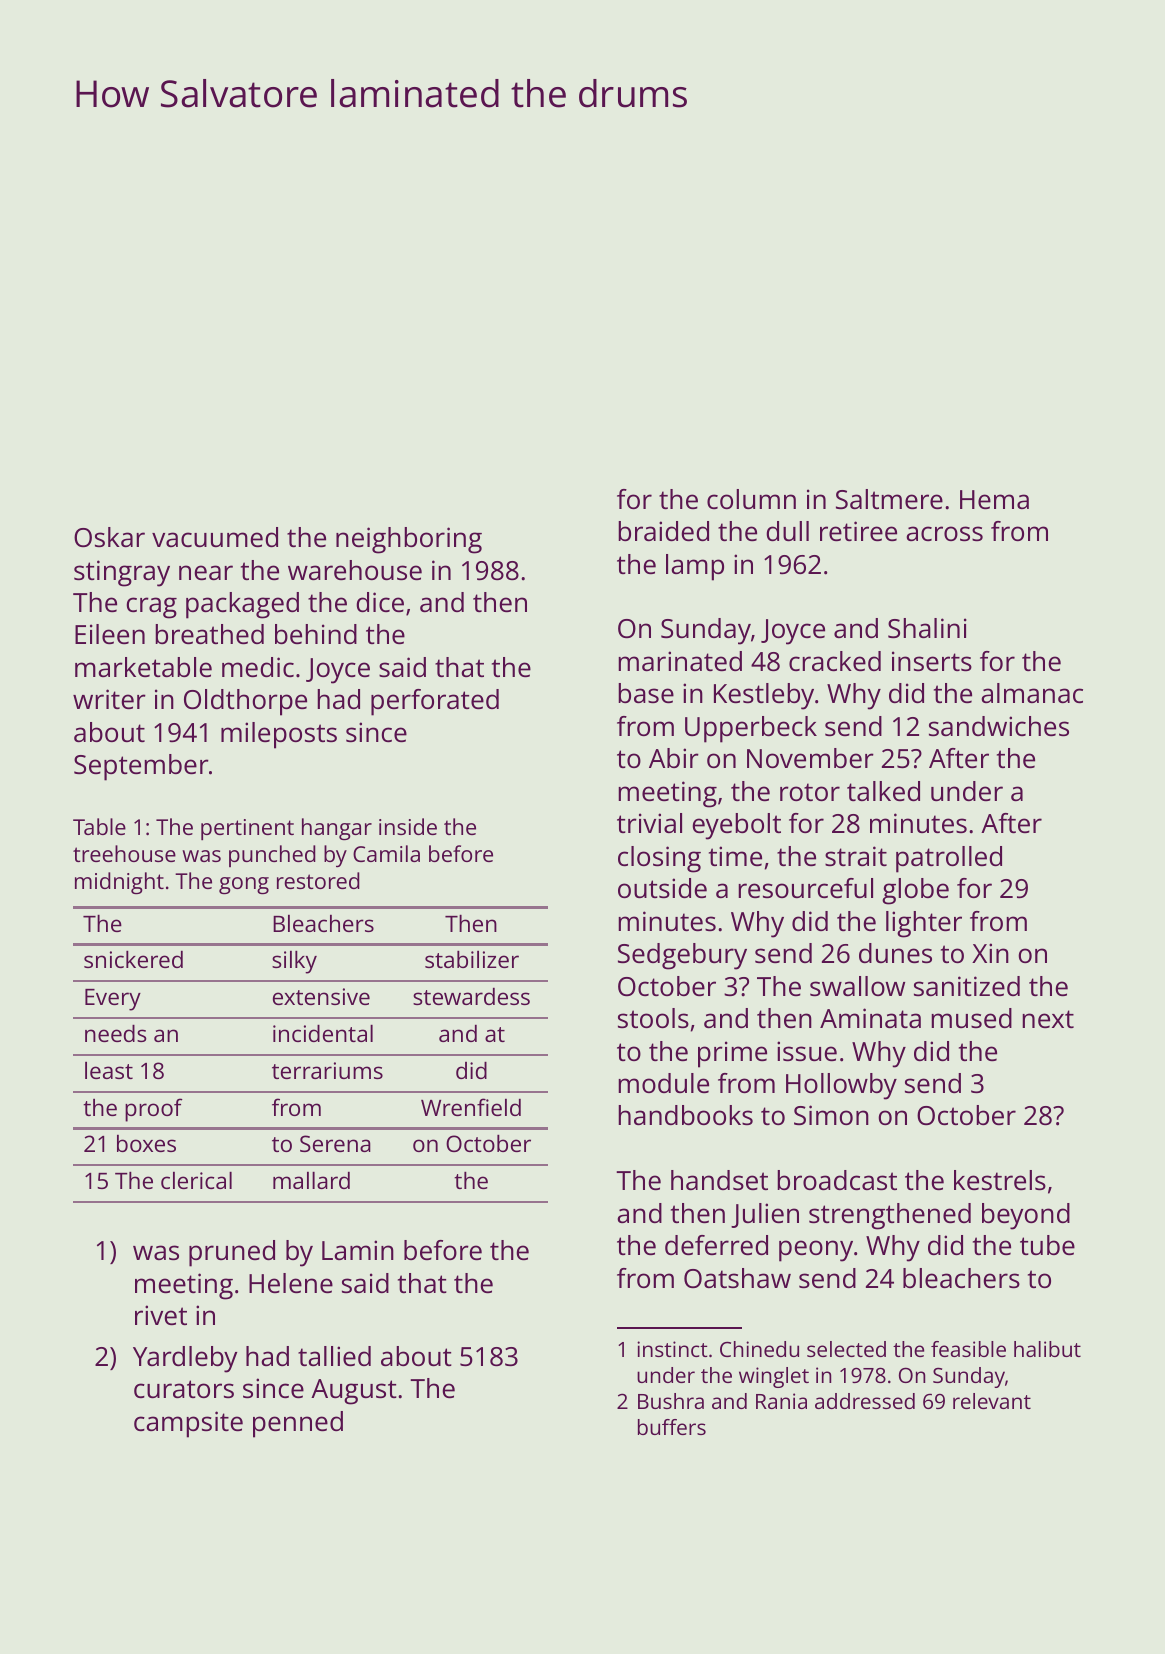  What do you see at coordinates (154, 1110) in the screenshot?
I see `proof` at bounding box center [154, 1110].
